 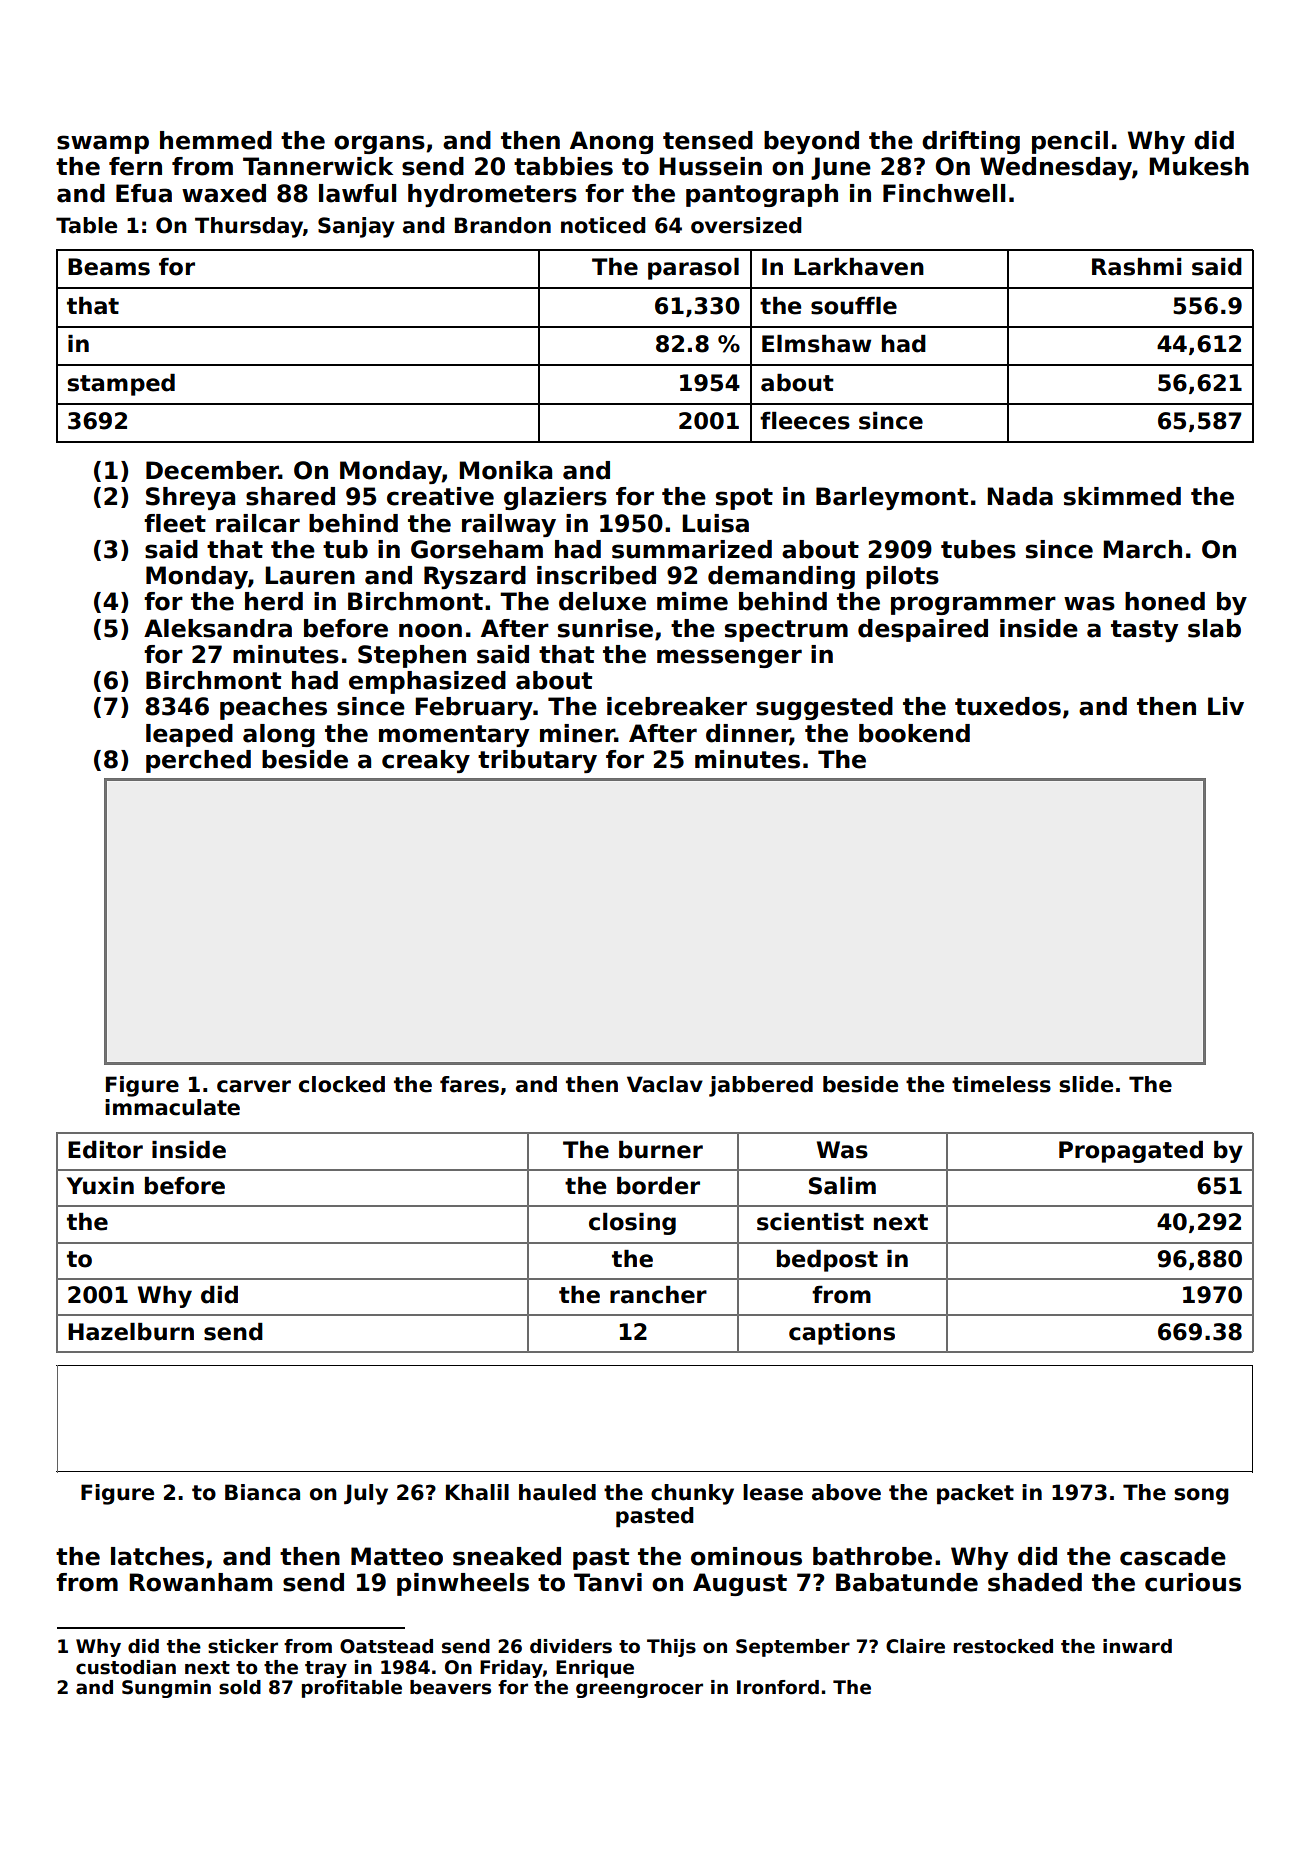 What do you see at coordinates (356, 227) in the image?
I see `Sanjay` at bounding box center [356, 227].
